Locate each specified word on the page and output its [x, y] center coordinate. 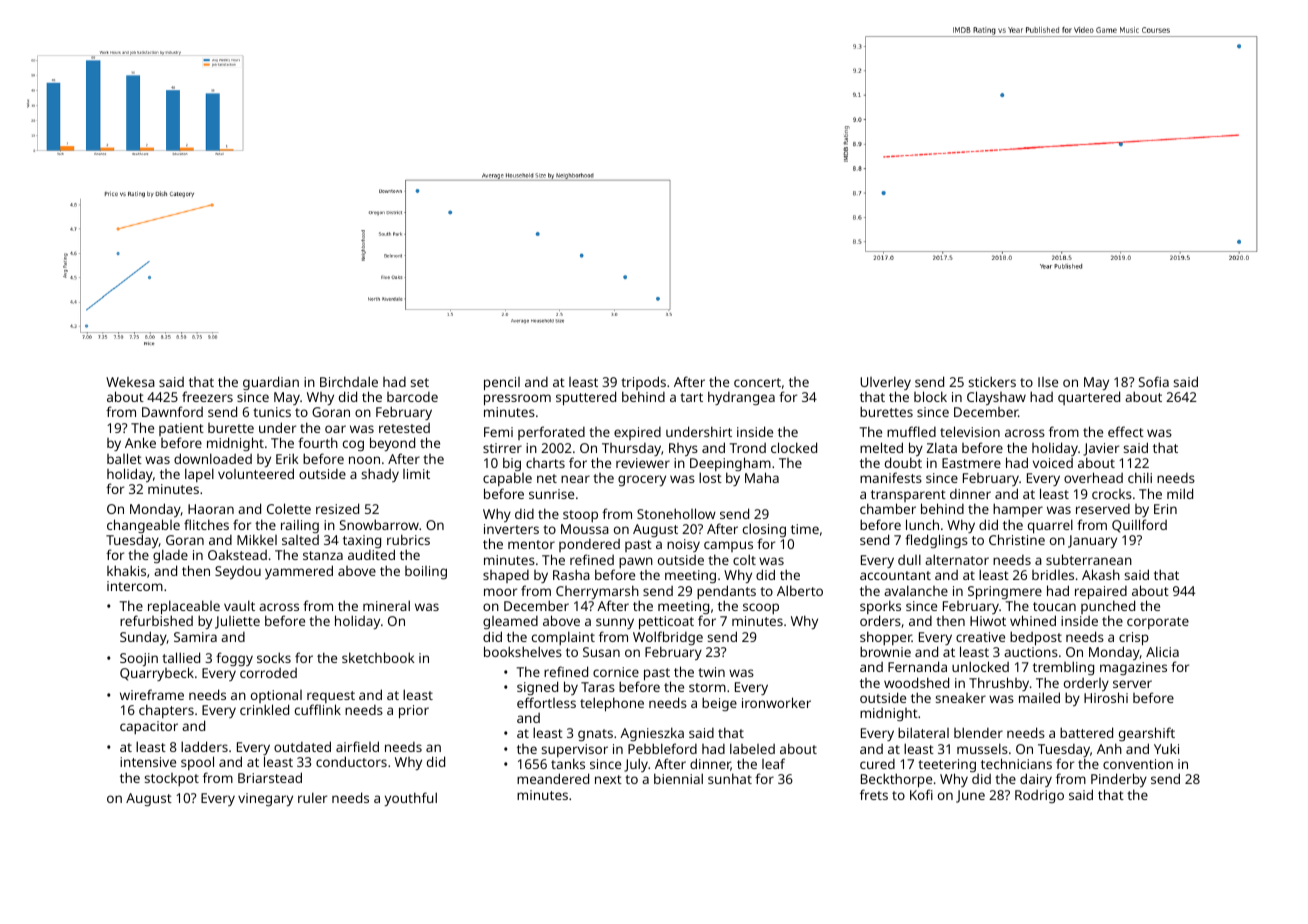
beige [719, 704]
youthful [410, 799]
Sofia [1154, 381]
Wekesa [130, 382]
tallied [181, 657]
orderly [1086, 684]
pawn [636, 562]
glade [170, 556]
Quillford [1139, 526]
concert [757, 382]
